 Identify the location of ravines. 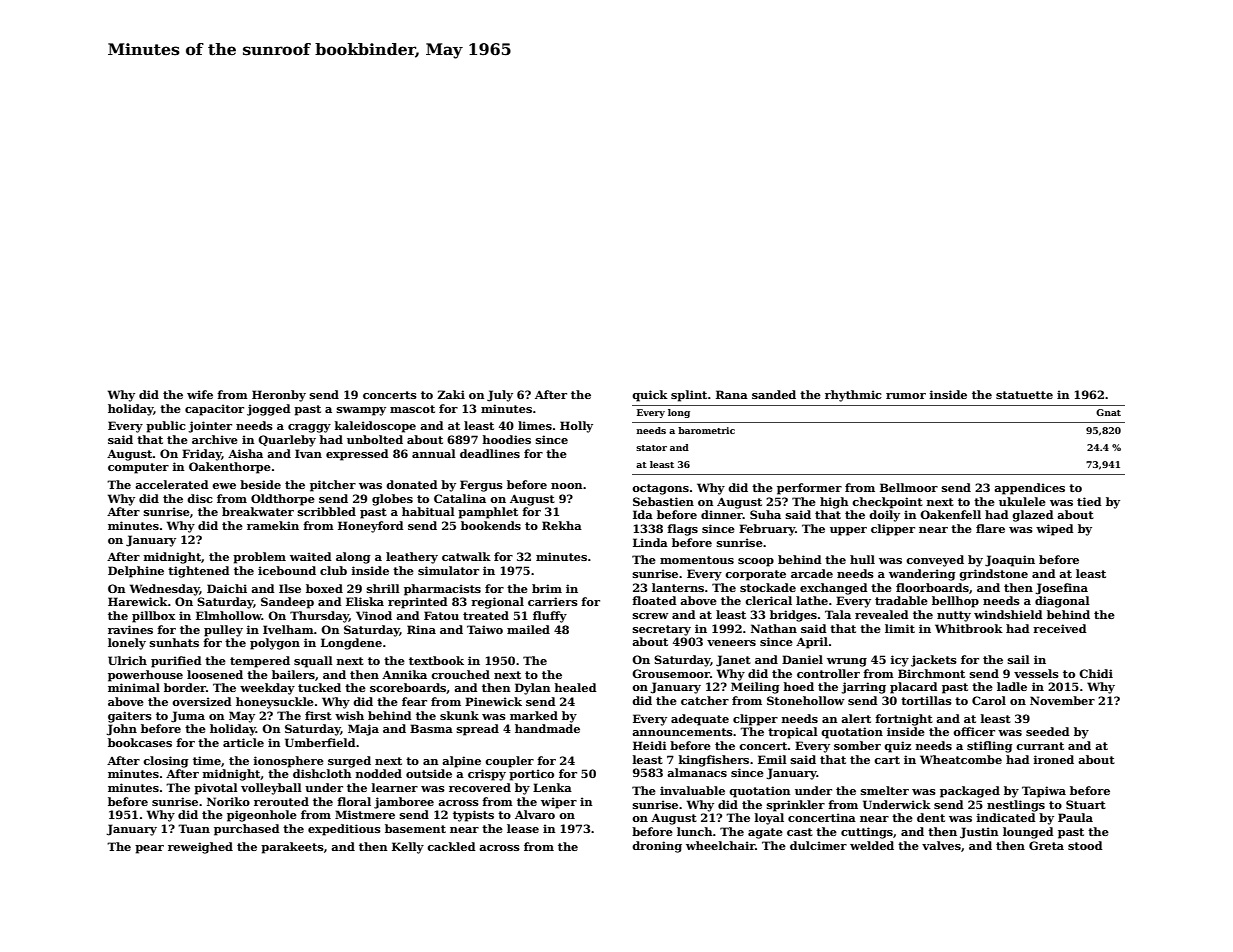
(130, 629).
